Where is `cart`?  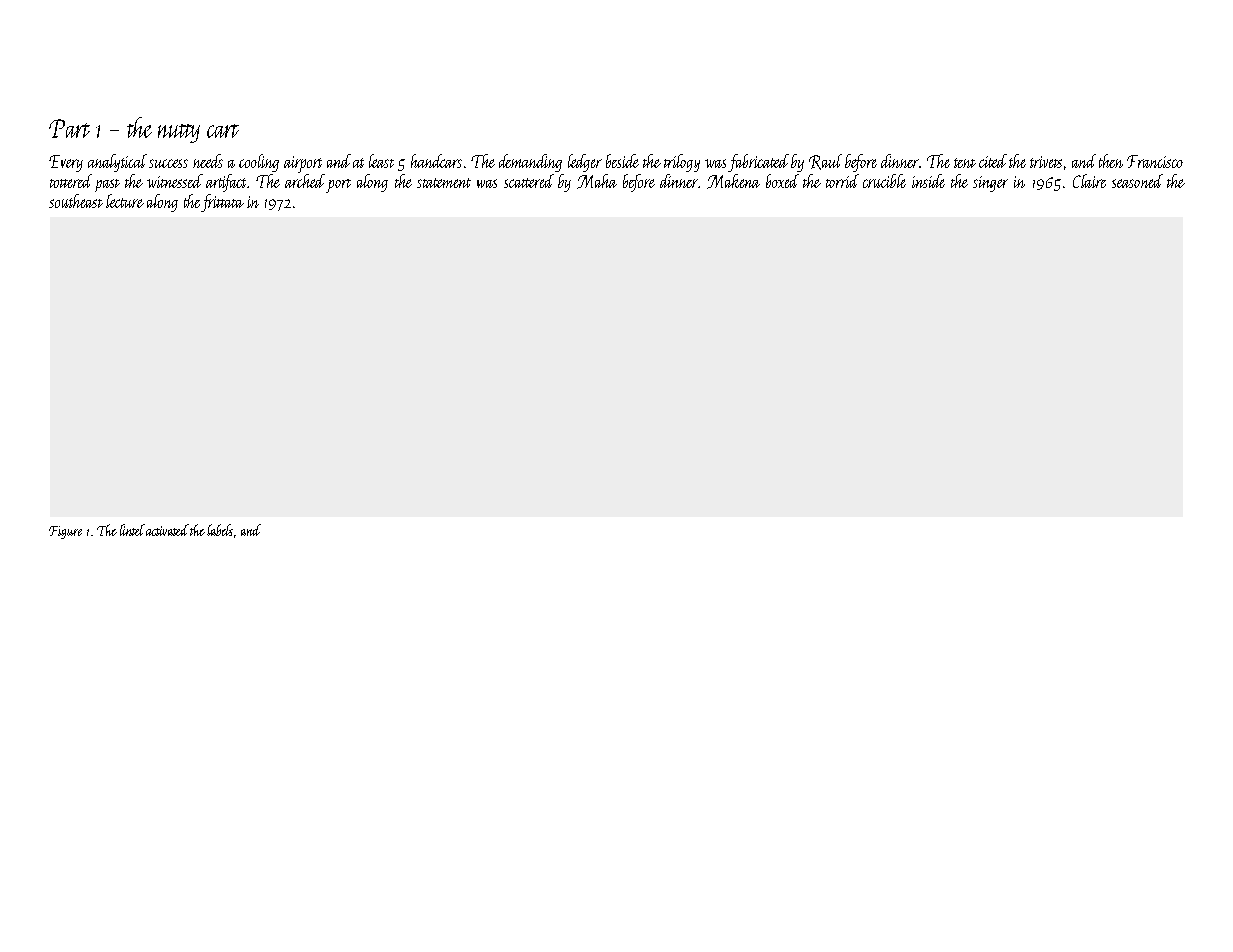 cart is located at coordinates (223, 131).
